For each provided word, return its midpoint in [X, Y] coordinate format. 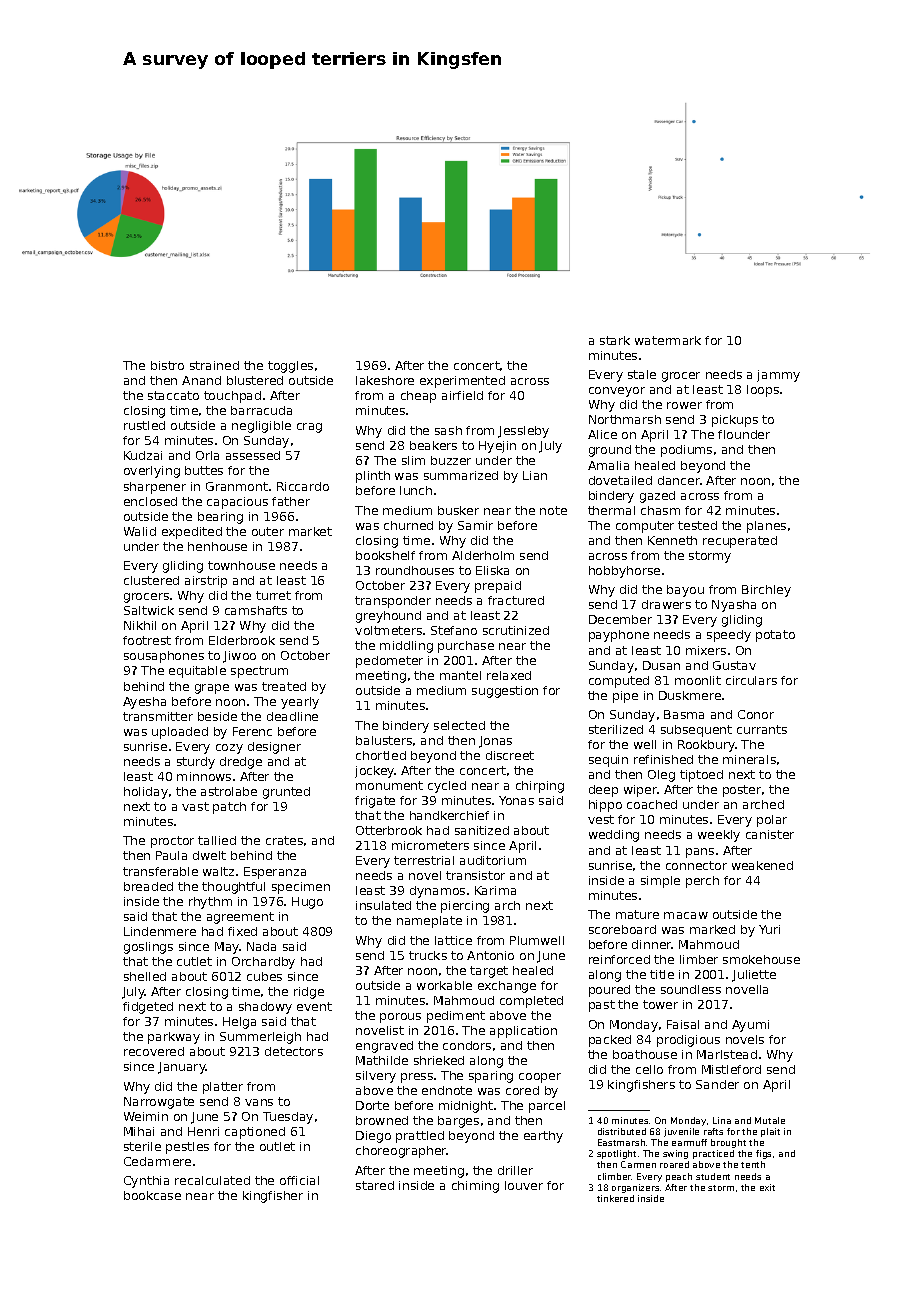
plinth [373, 477]
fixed [242, 931]
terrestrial [424, 860]
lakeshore [385, 380]
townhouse [241, 565]
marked [712, 929]
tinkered [615, 1198]
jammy [778, 376]
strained [214, 365]
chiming [475, 1187]
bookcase [152, 1195]
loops [763, 391]
